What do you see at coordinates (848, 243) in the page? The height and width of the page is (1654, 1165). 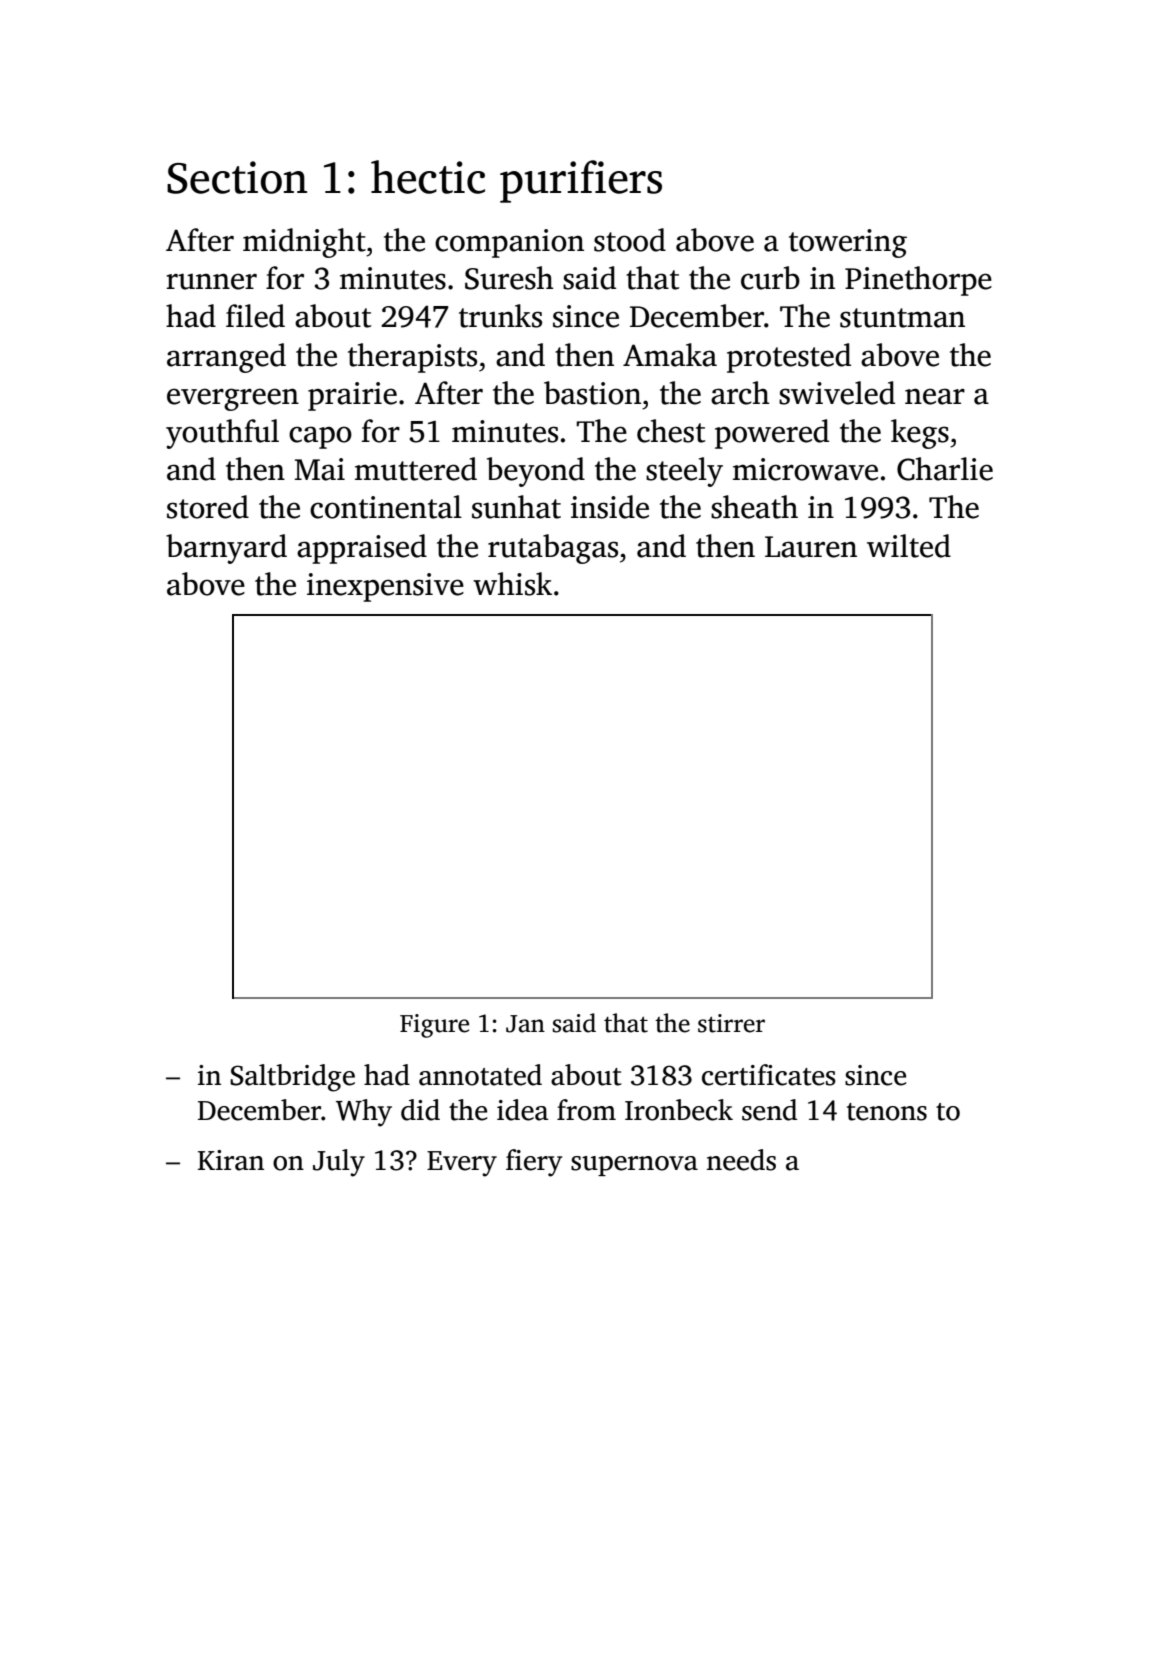 I see `towering` at bounding box center [848, 243].
